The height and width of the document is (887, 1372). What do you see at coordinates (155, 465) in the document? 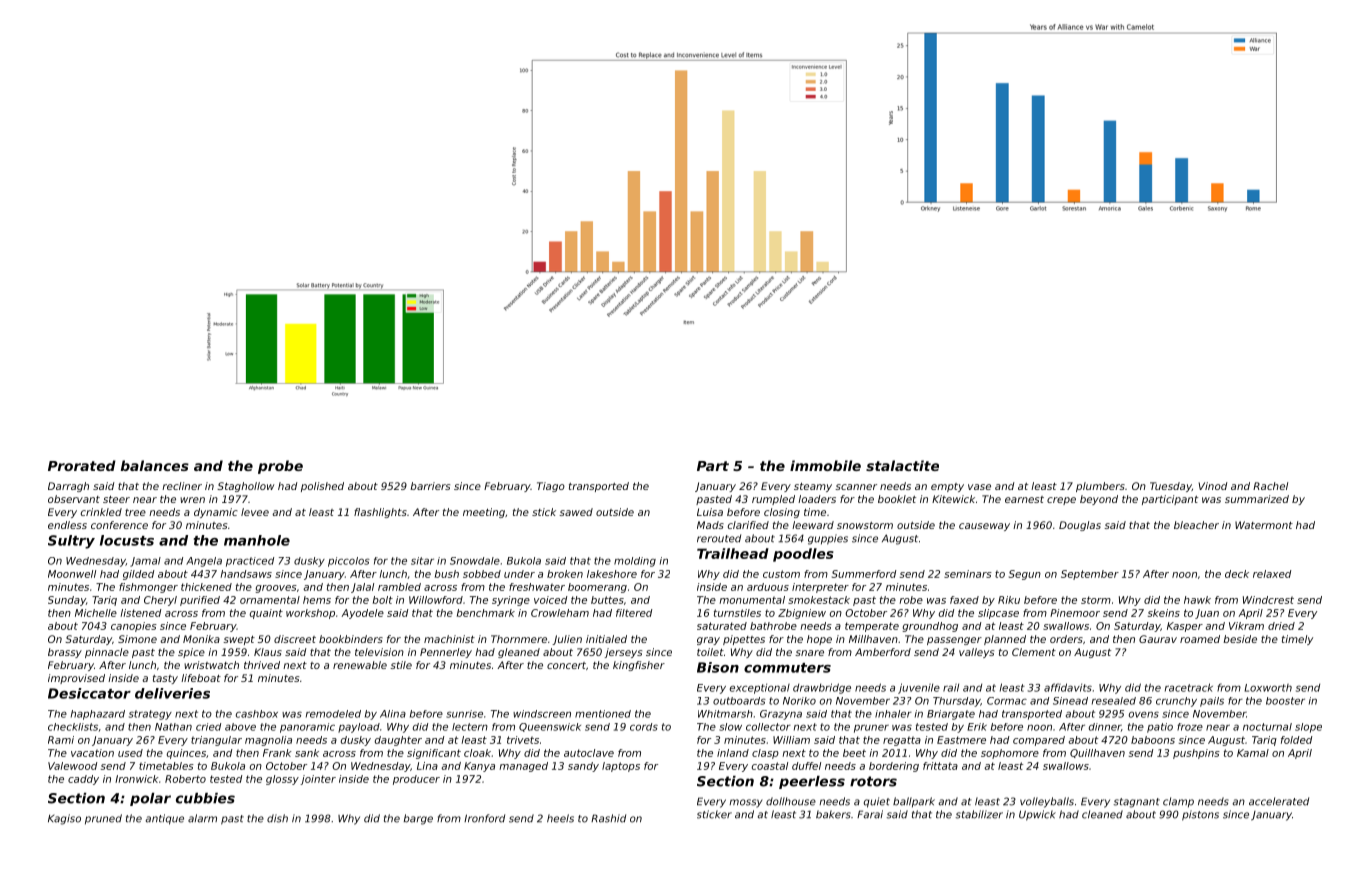
I see `balances` at bounding box center [155, 465].
